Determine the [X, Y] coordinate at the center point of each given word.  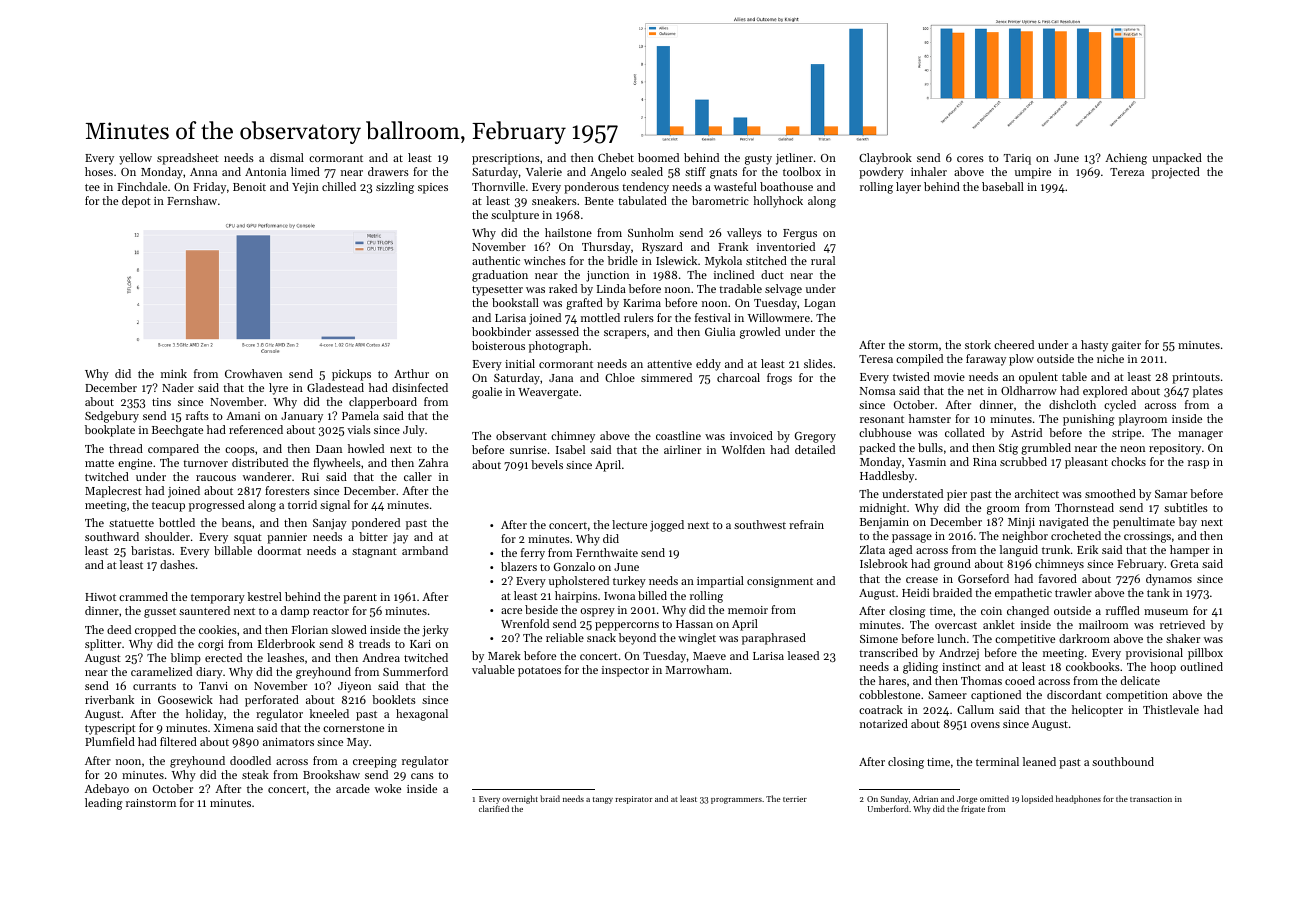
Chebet [616, 157]
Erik [1087, 549]
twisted [911, 376]
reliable [565, 637]
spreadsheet [188, 159]
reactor [331, 611]
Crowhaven [253, 373]
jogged [667, 526]
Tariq [1017, 159]
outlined [1201, 666]
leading [103, 804]
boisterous [498, 345]
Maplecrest [113, 492]
